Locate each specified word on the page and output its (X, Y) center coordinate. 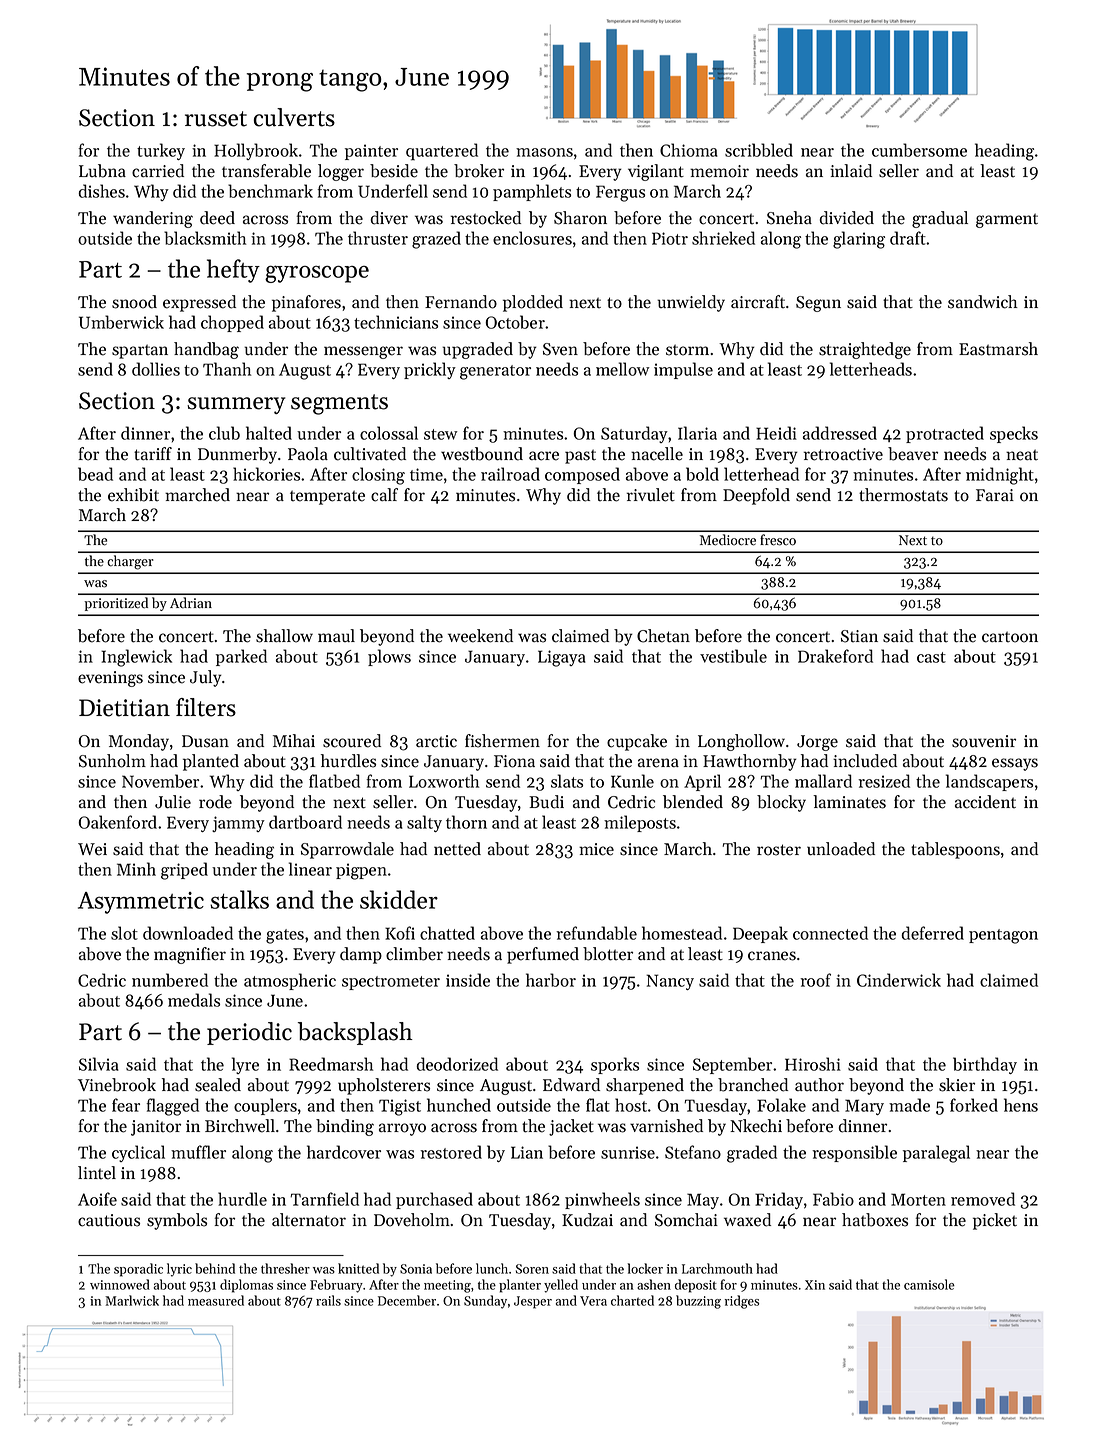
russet (216, 119)
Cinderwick (899, 980)
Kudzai (587, 1220)
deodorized (457, 1064)
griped (184, 871)
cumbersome (919, 150)
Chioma (689, 150)
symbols (177, 1221)
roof (815, 980)
